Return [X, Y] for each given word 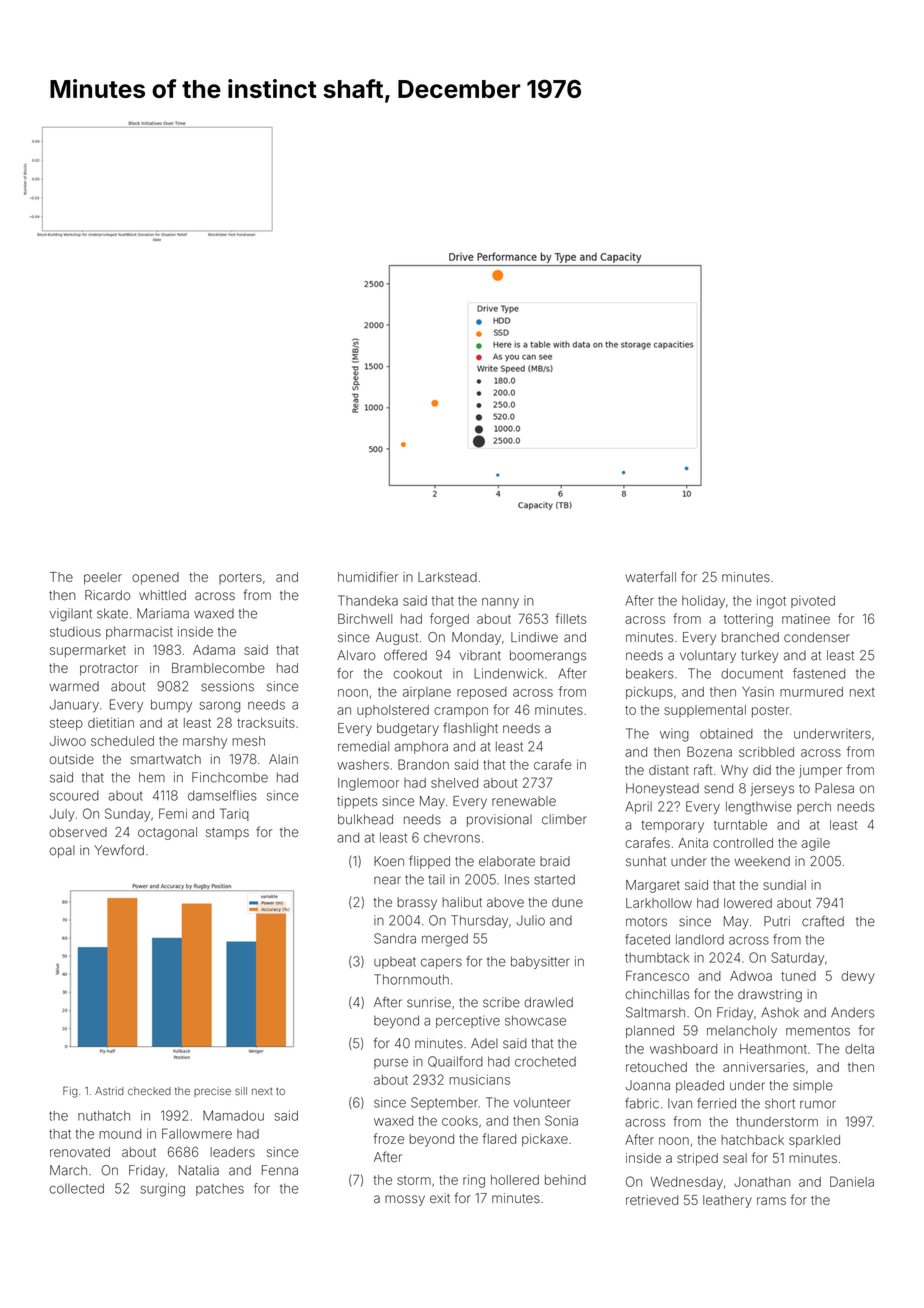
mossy [405, 1200]
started [554, 879]
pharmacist [139, 632]
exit [440, 1198]
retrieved [652, 1200]
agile [815, 844]
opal [62, 851]
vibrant [480, 655]
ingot [771, 602]
